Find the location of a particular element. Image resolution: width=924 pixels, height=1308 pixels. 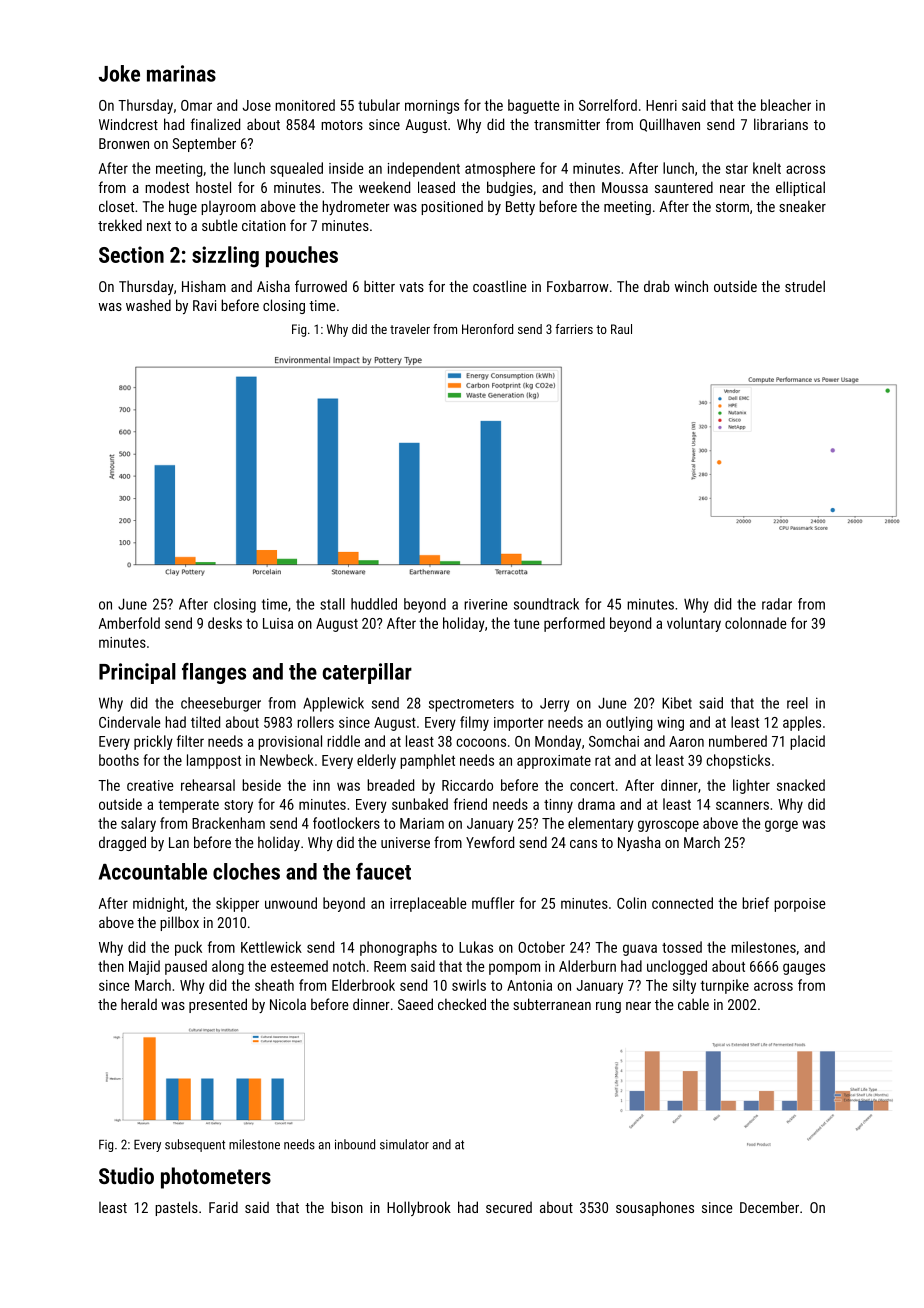

sunbaked is located at coordinates (420, 804).
